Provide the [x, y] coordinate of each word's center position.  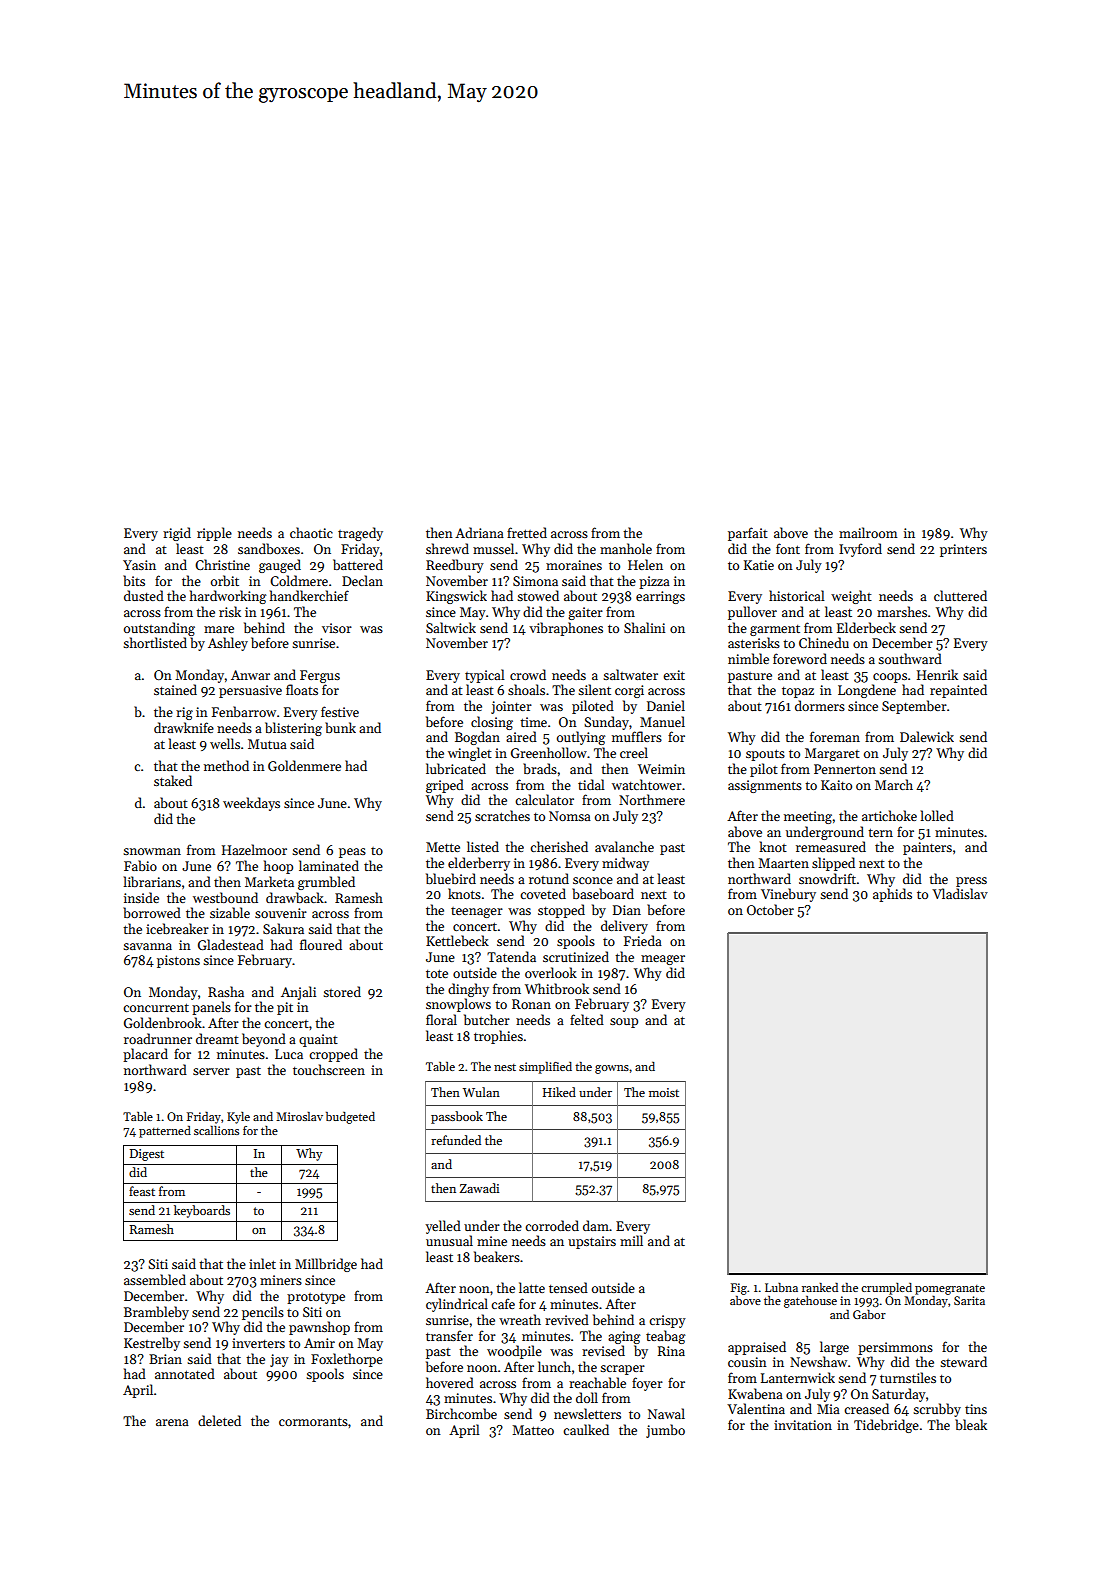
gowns [612, 1069]
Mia [828, 1409]
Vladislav [960, 893]
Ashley [228, 644]
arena [172, 1422]
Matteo [533, 1430]
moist [664, 1092]
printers [963, 550]
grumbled [326, 883]
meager [663, 960]
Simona [535, 581]
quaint [318, 1040]
